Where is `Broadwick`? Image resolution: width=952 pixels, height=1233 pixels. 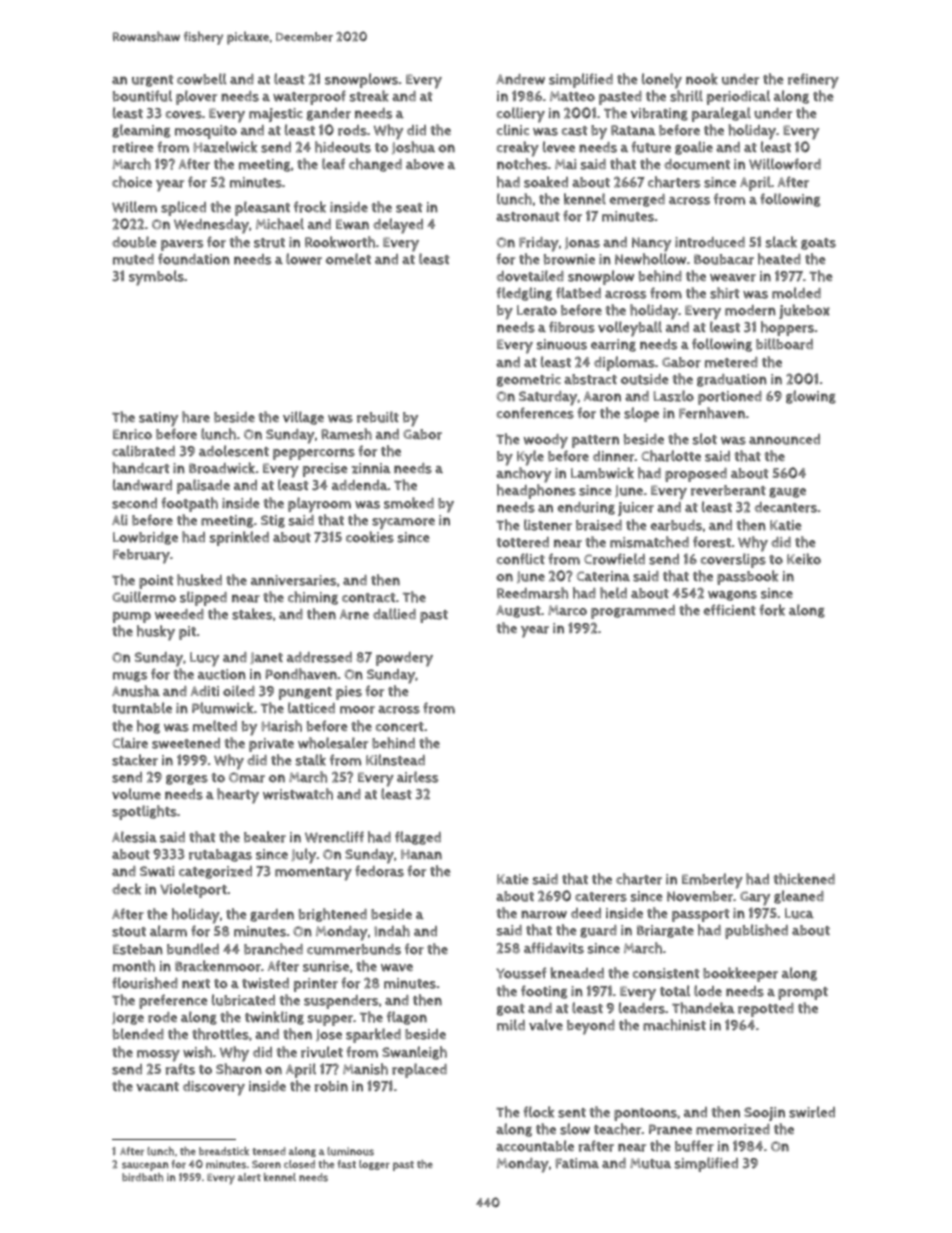 Broadwick is located at coordinates (222, 468).
